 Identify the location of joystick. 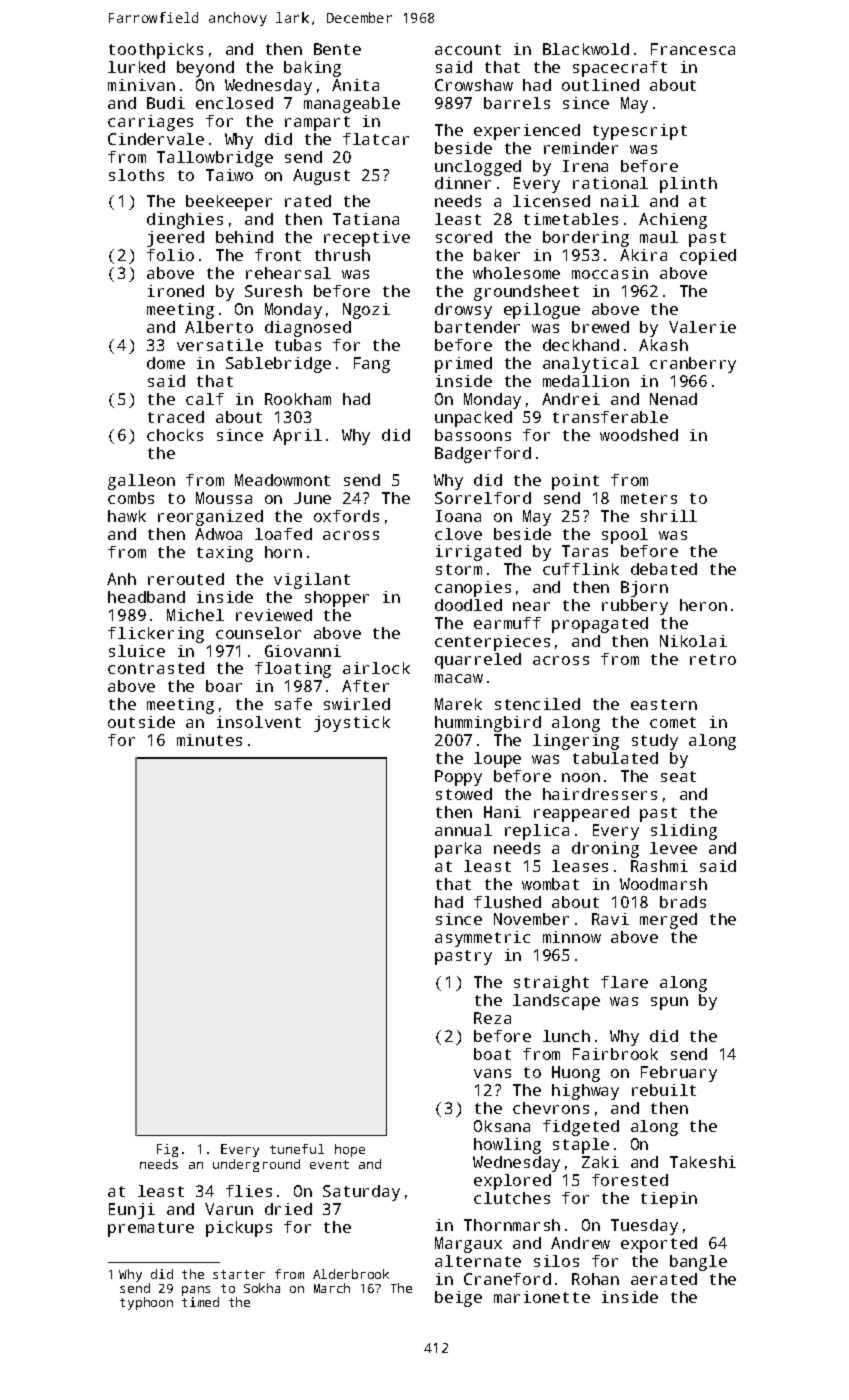
(352, 724).
